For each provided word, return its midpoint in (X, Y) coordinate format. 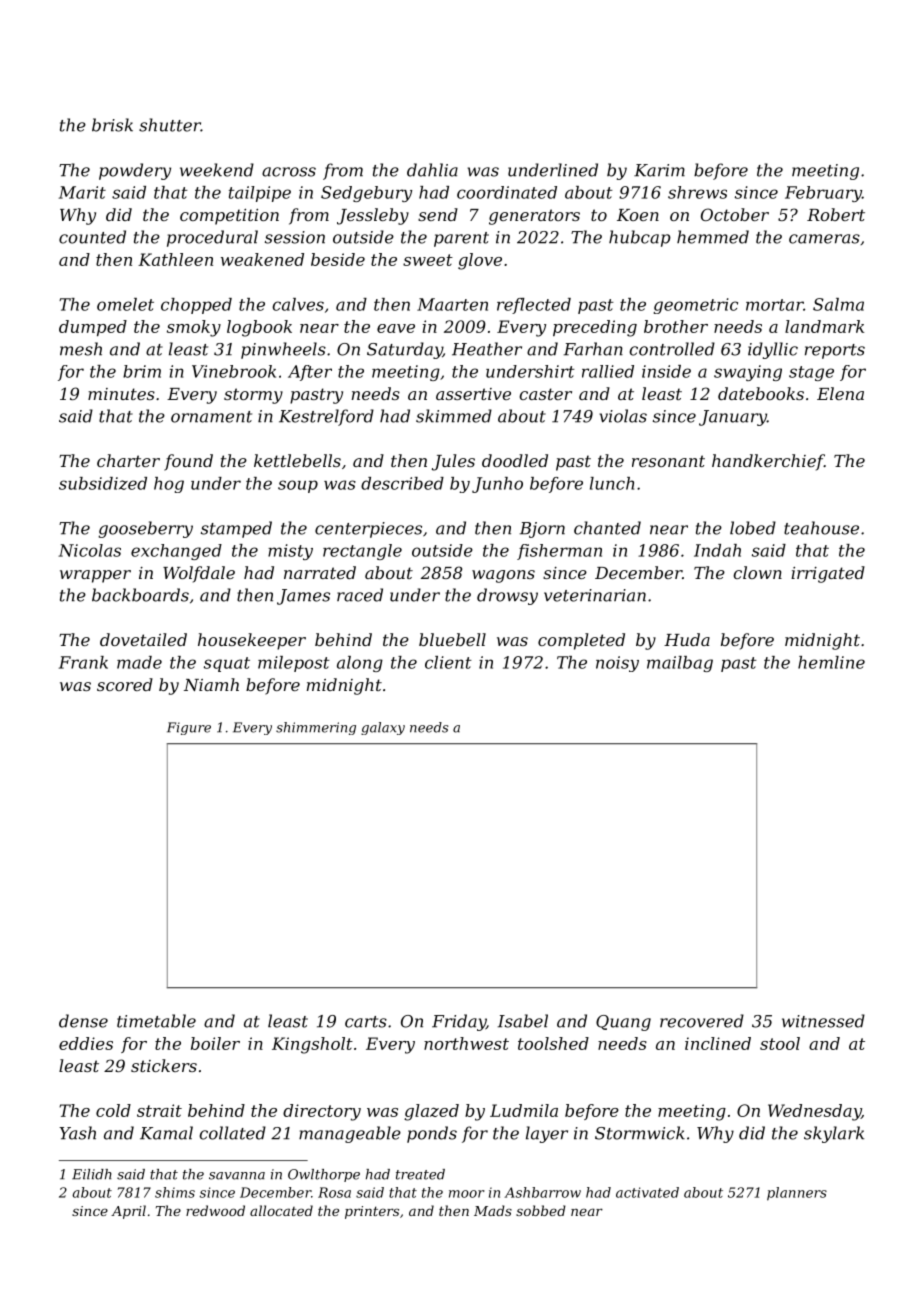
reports (835, 351)
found (188, 462)
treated (420, 1174)
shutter (170, 125)
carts (366, 1022)
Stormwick (640, 1133)
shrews (697, 192)
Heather (487, 349)
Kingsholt (312, 1045)
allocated (281, 1210)
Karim (659, 170)
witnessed (823, 1021)
